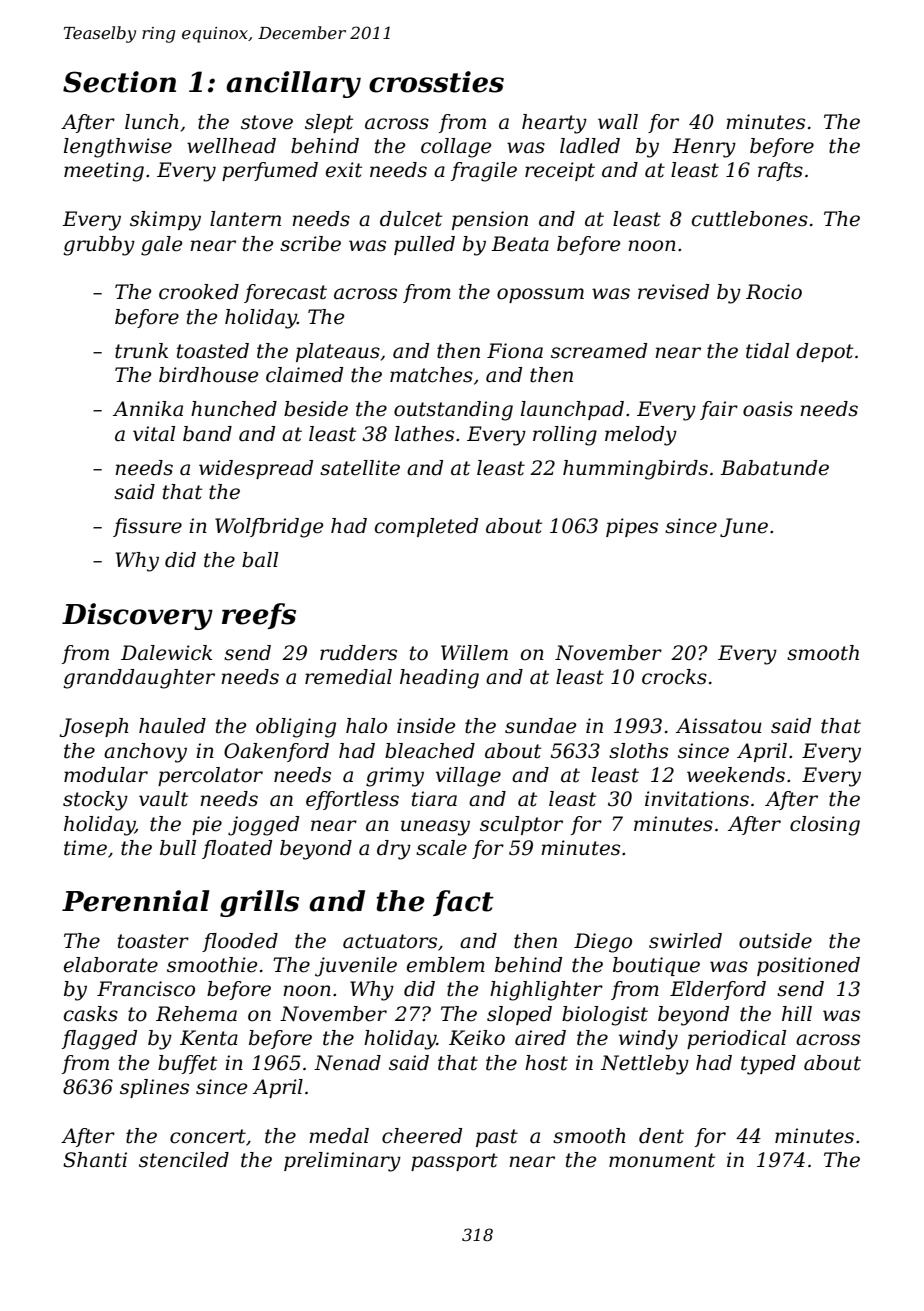 Image resolution: width=924 pixels, height=1311 pixels. I want to click on fissure, so click(147, 527).
